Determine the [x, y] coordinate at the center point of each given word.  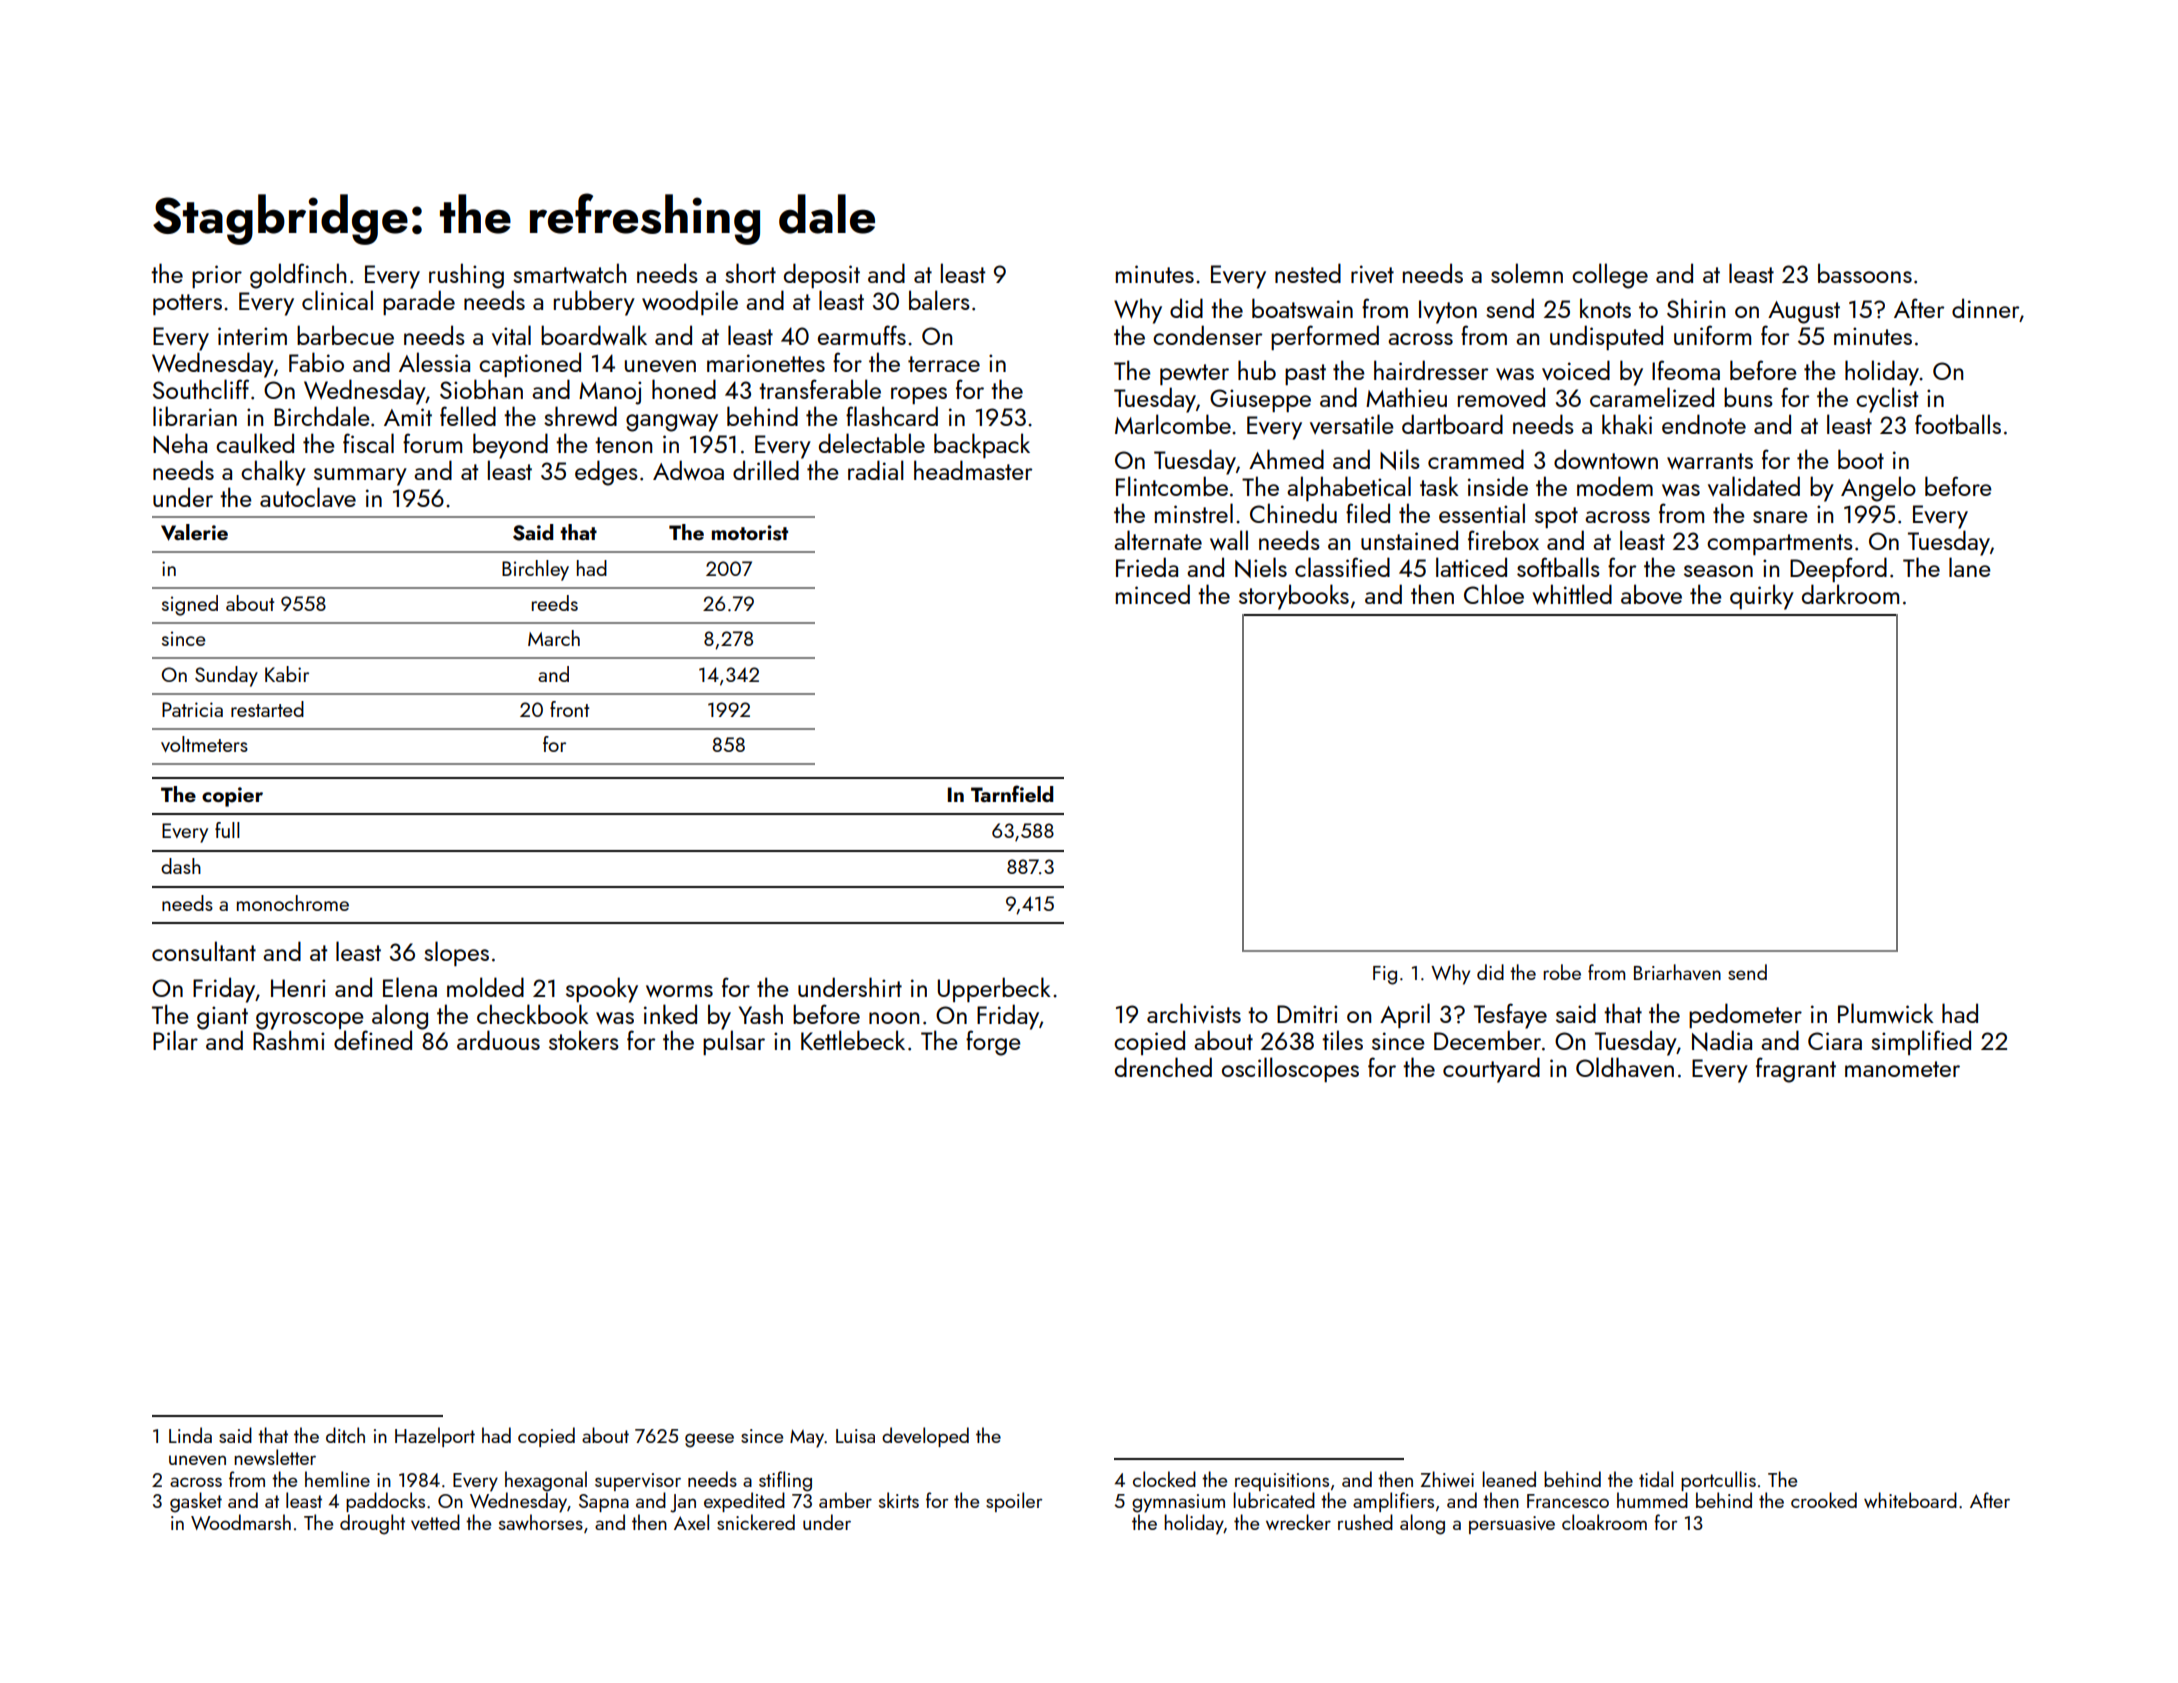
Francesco [1568, 1501]
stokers [584, 1040]
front [569, 709]
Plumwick [1886, 1013]
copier [232, 797]
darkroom [1850, 594]
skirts [899, 1500]
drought [372, 1524]
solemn [1527, 273]
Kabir [287, 674]
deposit [822, 275]
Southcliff [201, 389]
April [1405, 1015]
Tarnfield [1012, 793]
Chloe [1494, 594]
